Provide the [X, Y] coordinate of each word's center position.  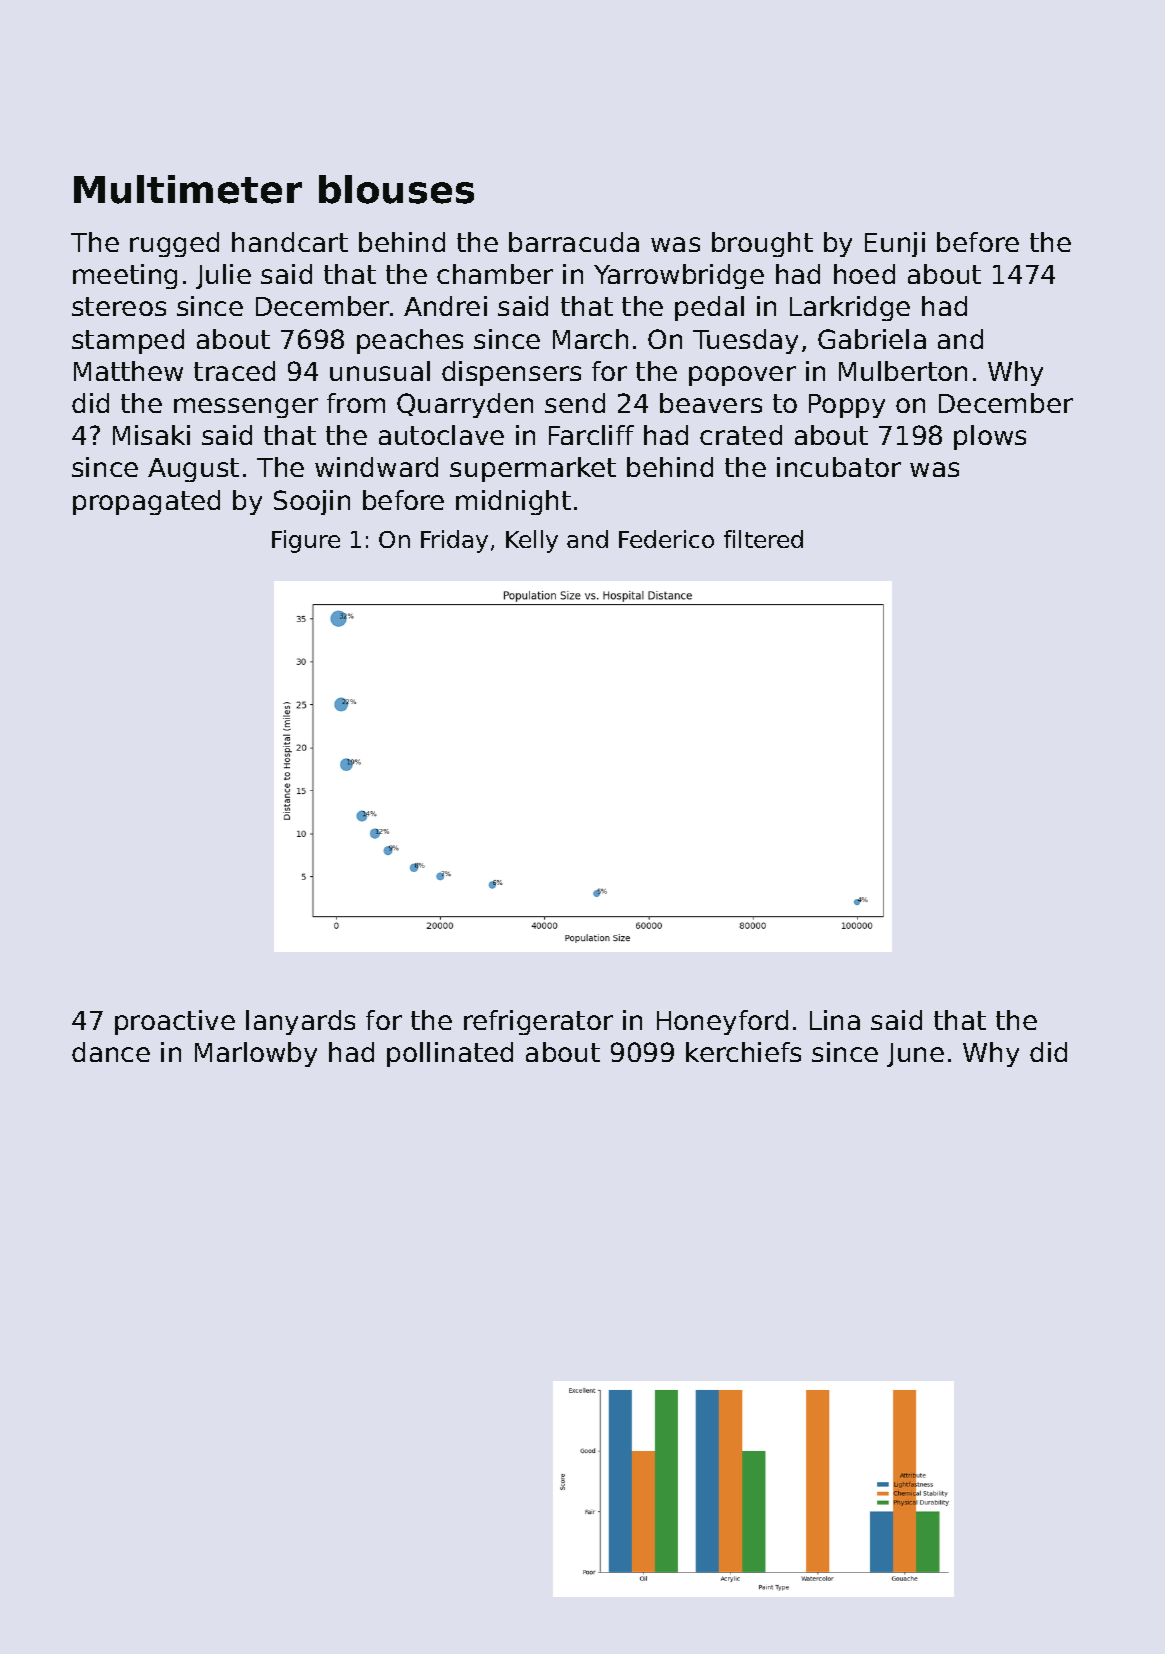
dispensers [511, 373]
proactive [175, 1022]
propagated [146, 502]
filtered [763, 539]
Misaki [151, 435]
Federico [666, 539]
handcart [290, 242]
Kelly [532, 541]
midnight [513, 502]
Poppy [847, 406]
